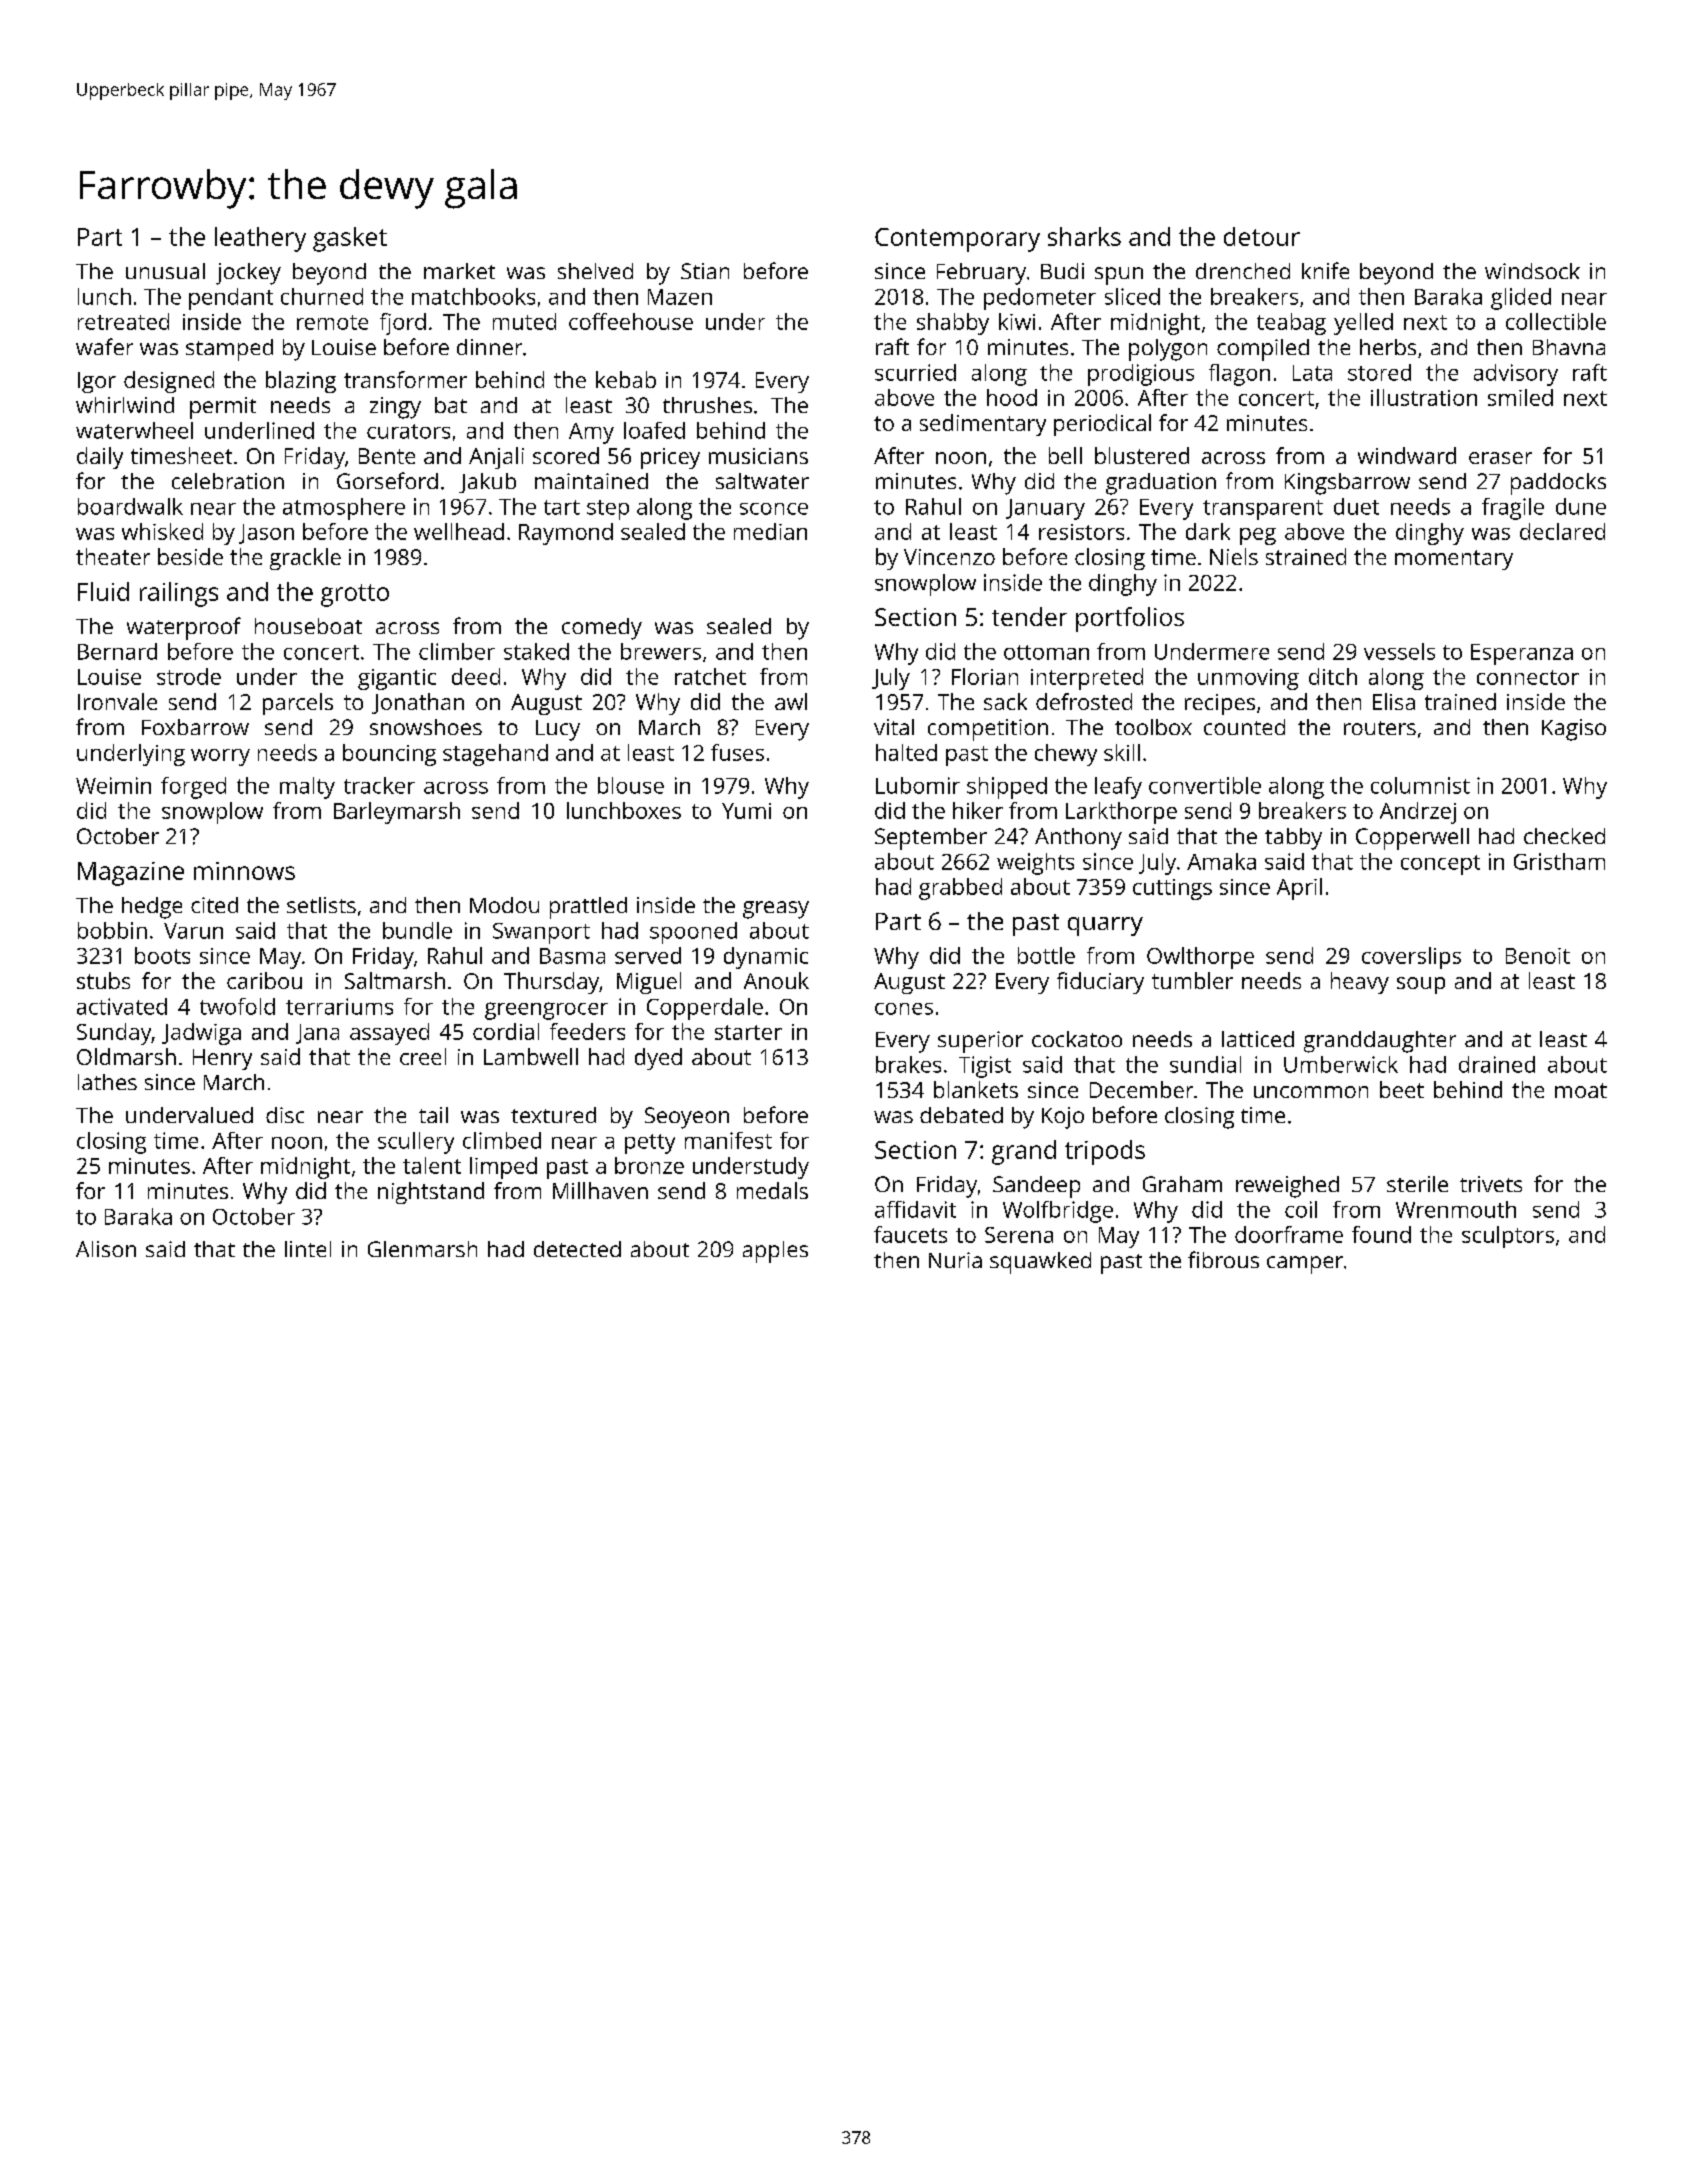  I want to click on blustered, so click(1142, 455).
